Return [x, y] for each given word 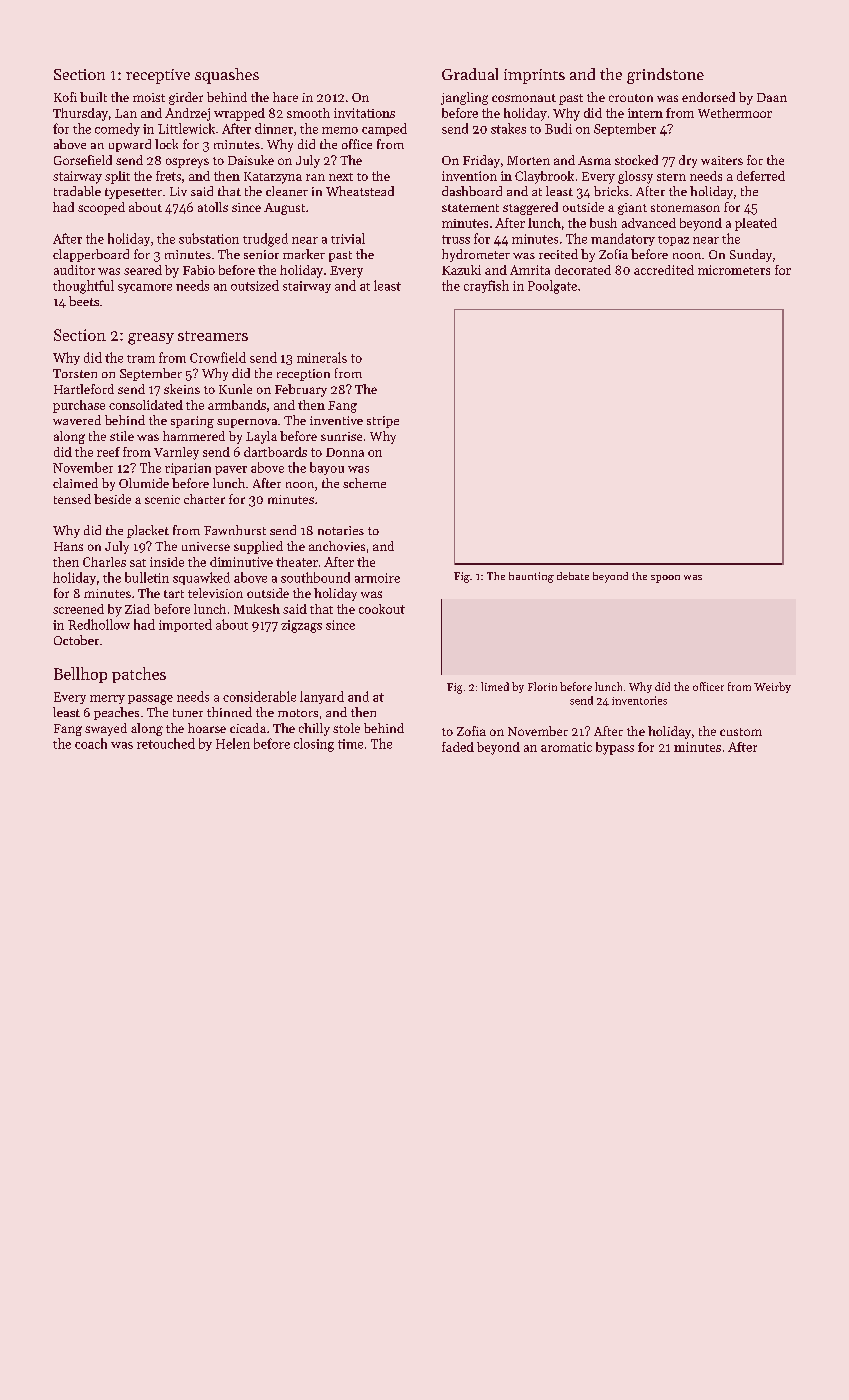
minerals [322, 357]
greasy [151, 339]
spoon [665, 579]
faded [458, 747]
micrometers [734, 270]
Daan [772, 97]
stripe [383, 422]
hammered [194, 436]
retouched [166, 743]
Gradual [470, 74]
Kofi [65, 97]
